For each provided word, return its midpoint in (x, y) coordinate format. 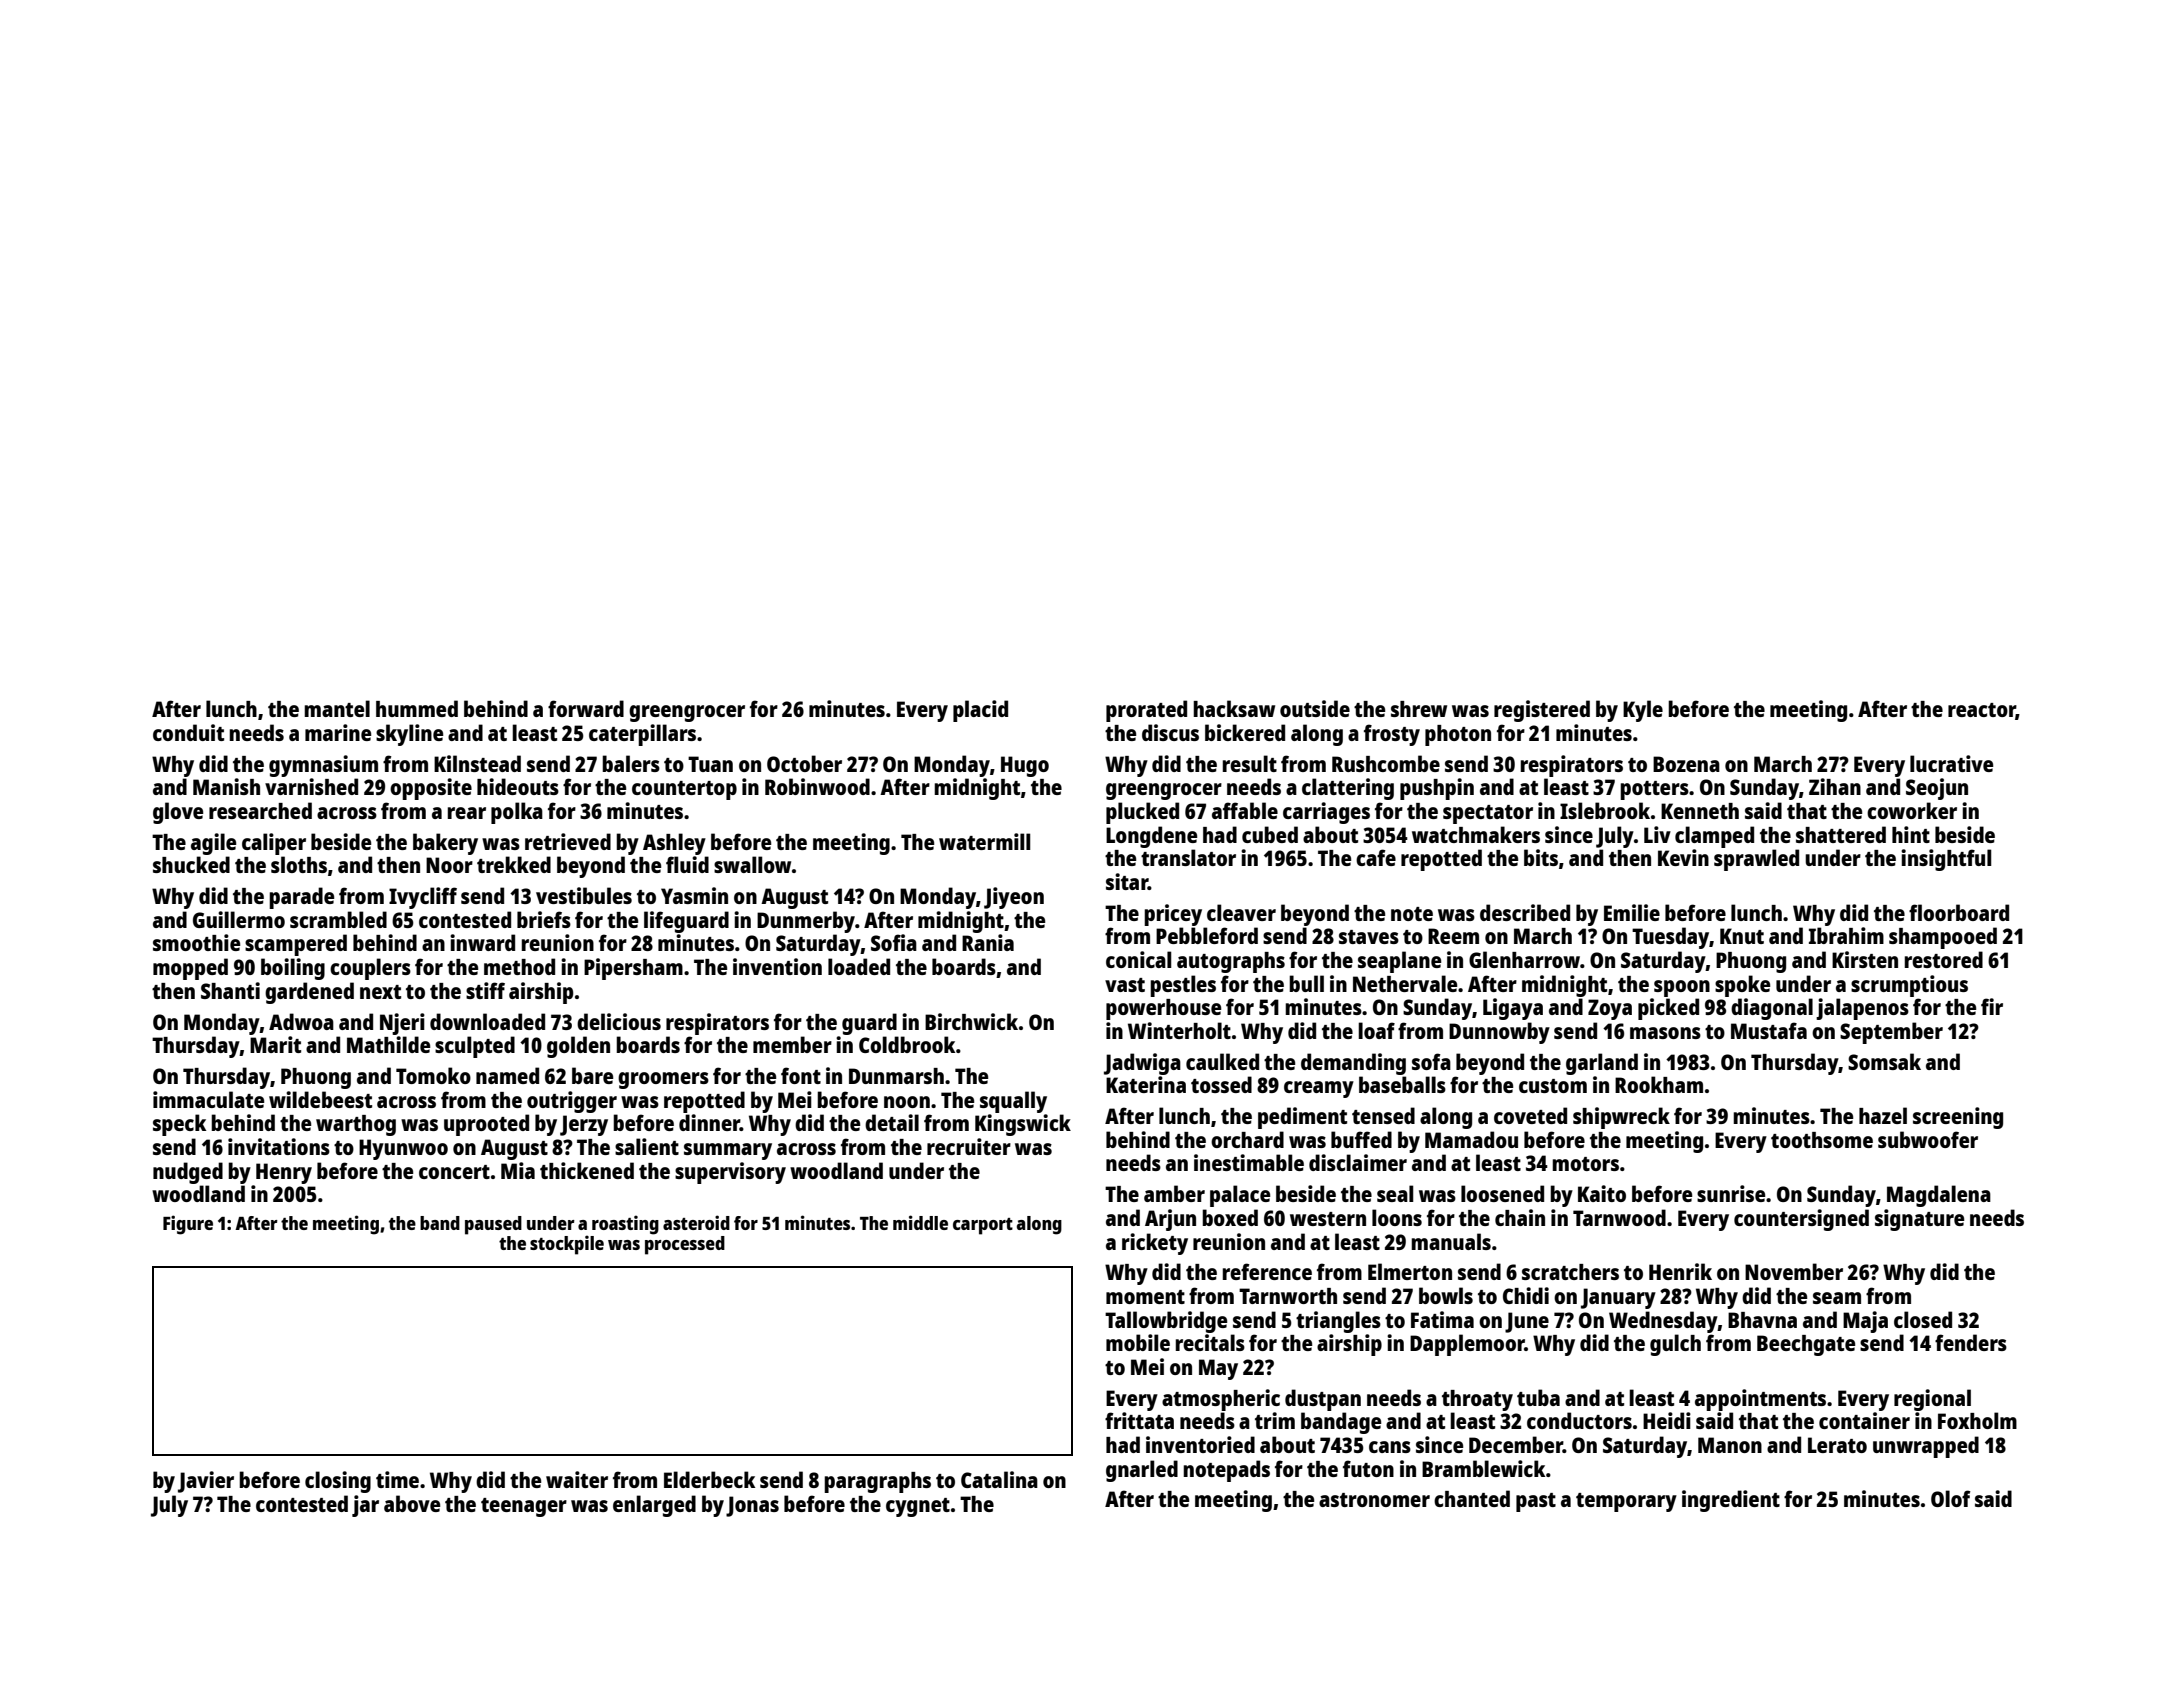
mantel (337, 708)
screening (1958, 1118)
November (1794, 1271)
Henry (284, 1173)
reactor (1982, 711)
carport (983, 1226)
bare (592, 1075)
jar (365, 1506)
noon (907, 1102)
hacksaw (1234, 708)
